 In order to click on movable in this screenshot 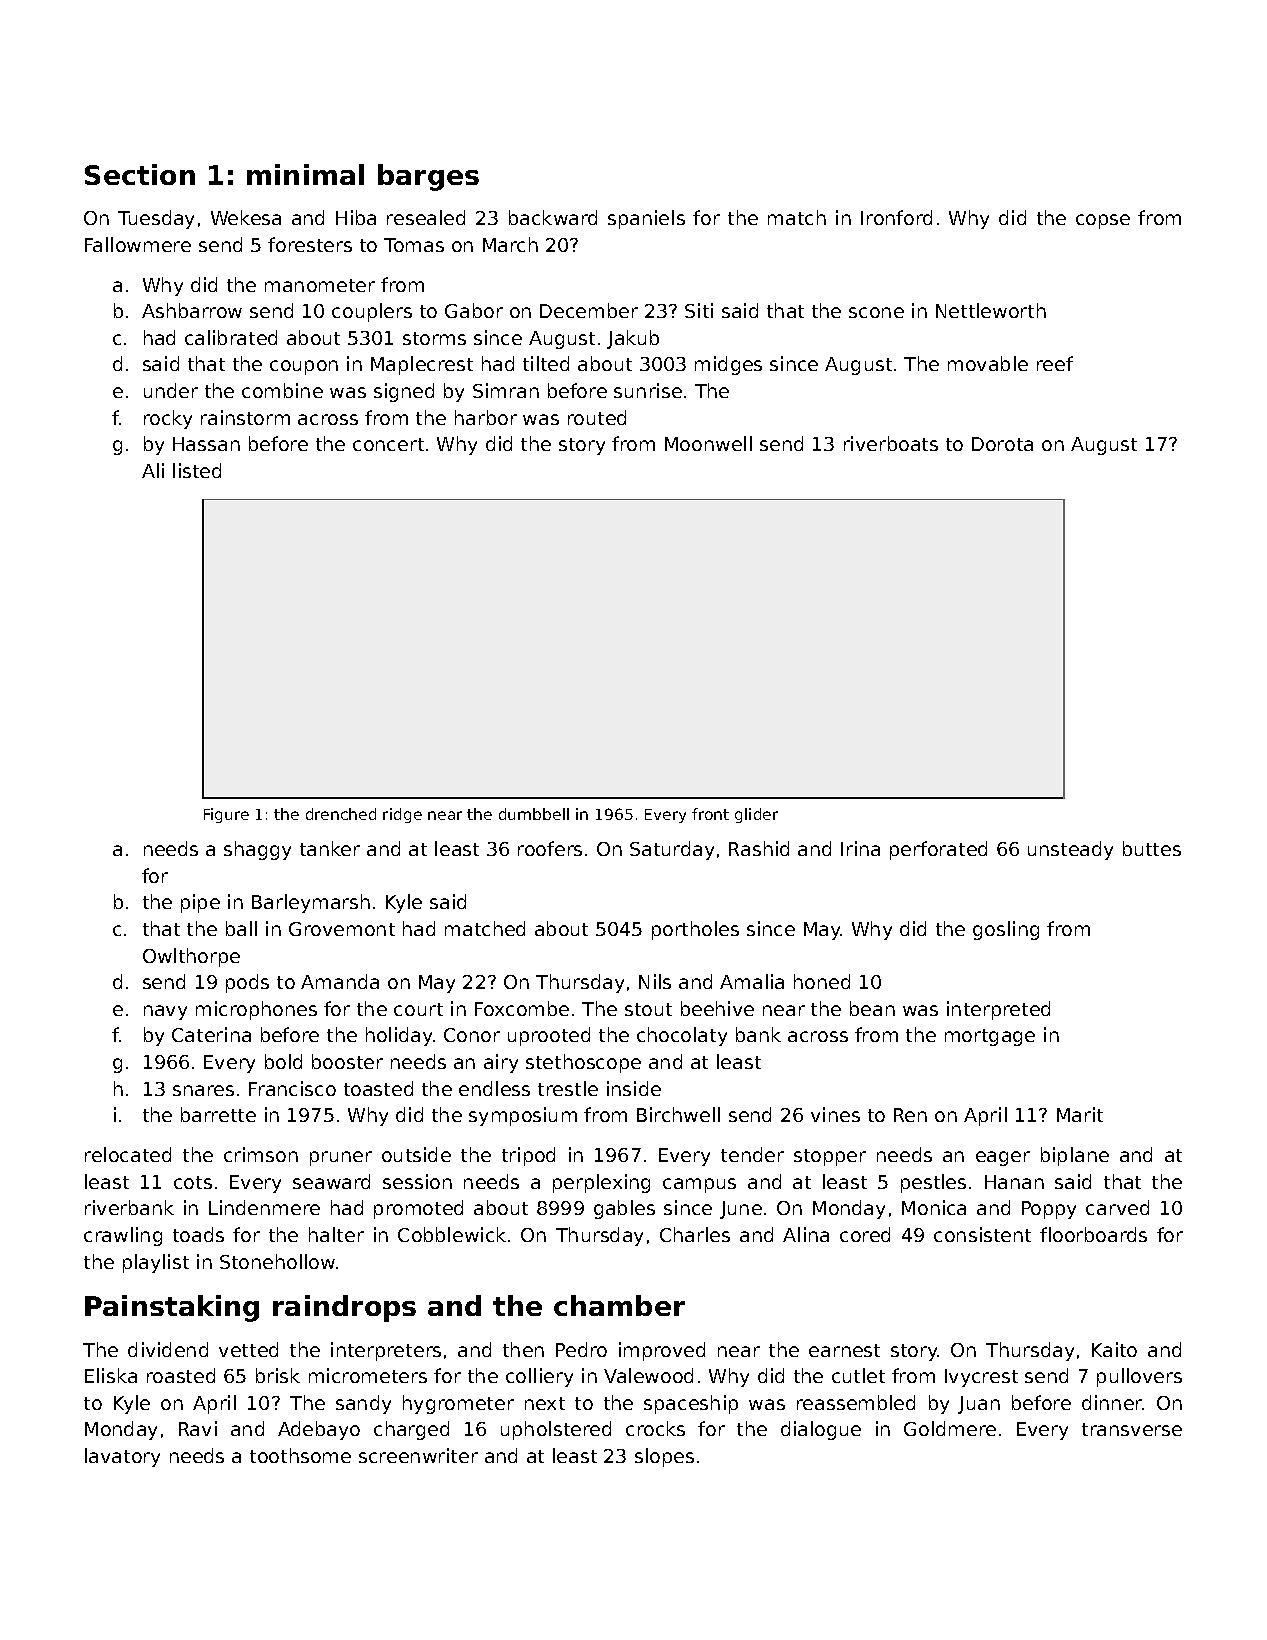, I will do `click(988, 363)`.
